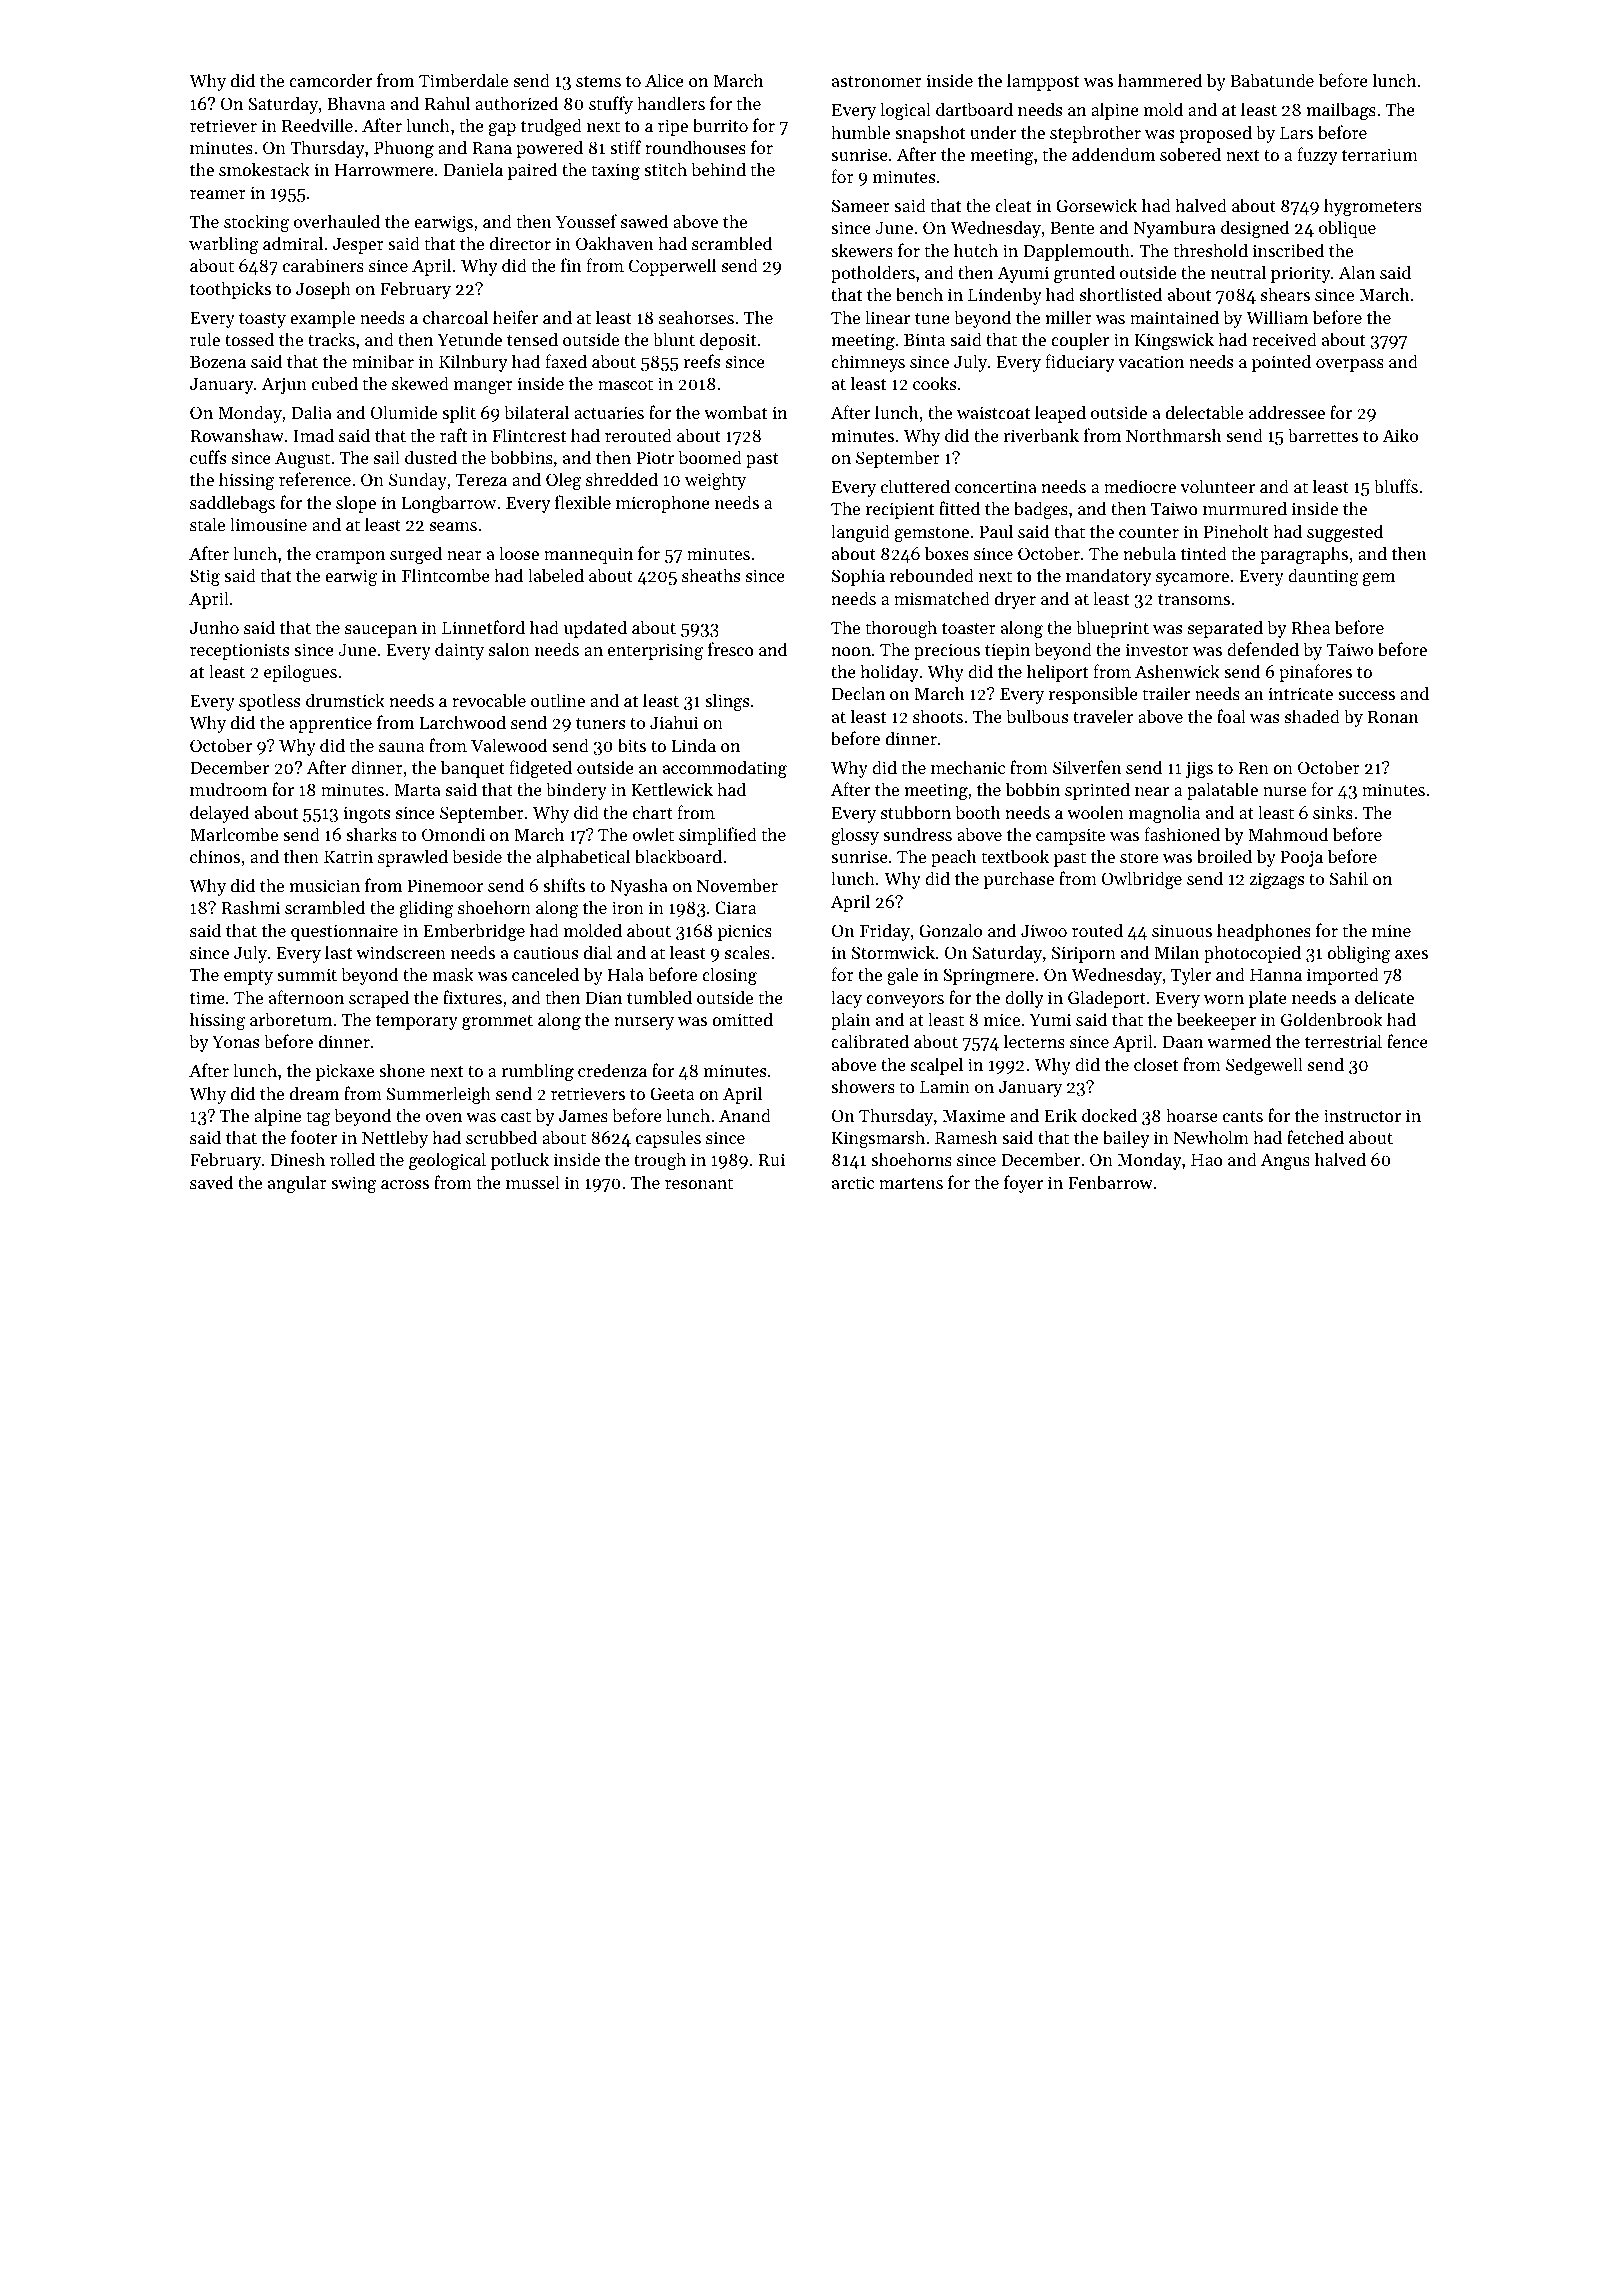  Describe the element at coordinates (1015, 856) in the document. I see `textbook` at that location.
